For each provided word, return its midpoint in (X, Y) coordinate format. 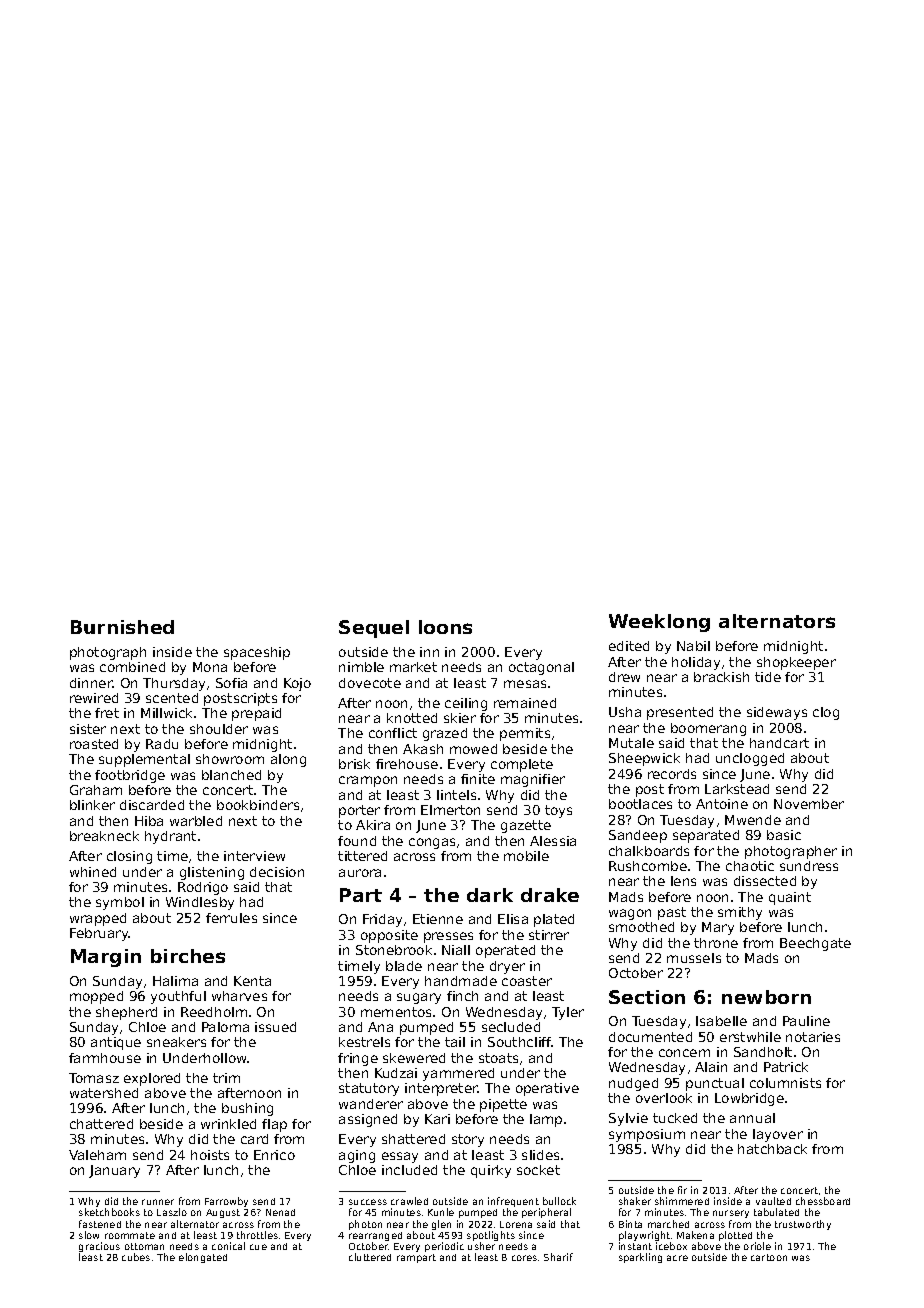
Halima (175, 981)
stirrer (549, 935)
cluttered (370, 1257)
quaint (790, 898)
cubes (136, 1257)
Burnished (122, 627)
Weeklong (659, 623)
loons (445, 627)
